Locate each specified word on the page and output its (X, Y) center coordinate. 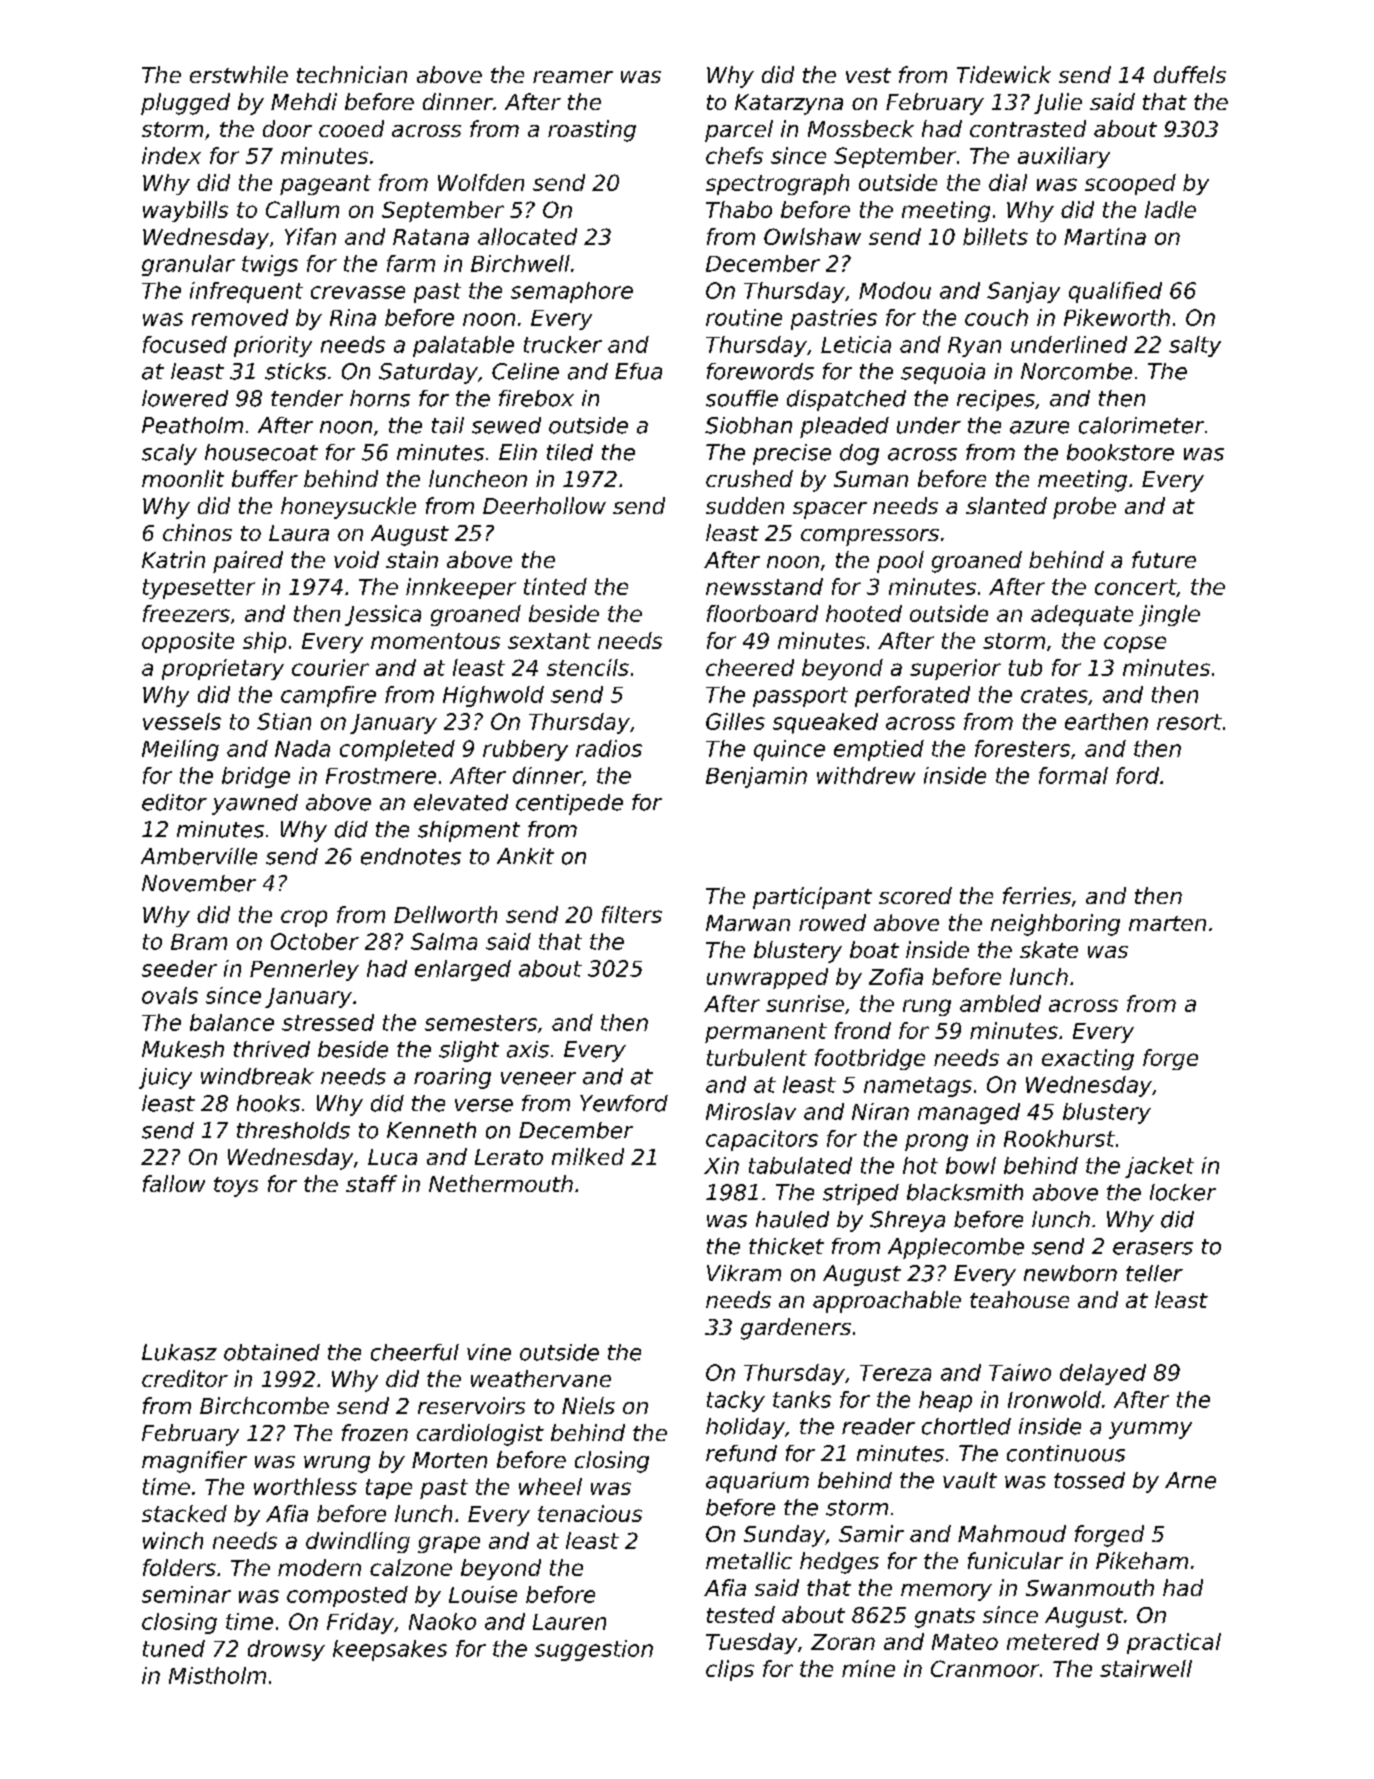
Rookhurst (1059, 1138)
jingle (1169, 615)
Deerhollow (544, 505)
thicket (786, 1246)
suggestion (594, 1650)
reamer (573, 77)
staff (371, 1183)
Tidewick (1004, 74)
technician (352, 74)
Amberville (199, 856)
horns (380, 398)
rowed (832, 922)
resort (1189, 722)
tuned (174, 1648)
